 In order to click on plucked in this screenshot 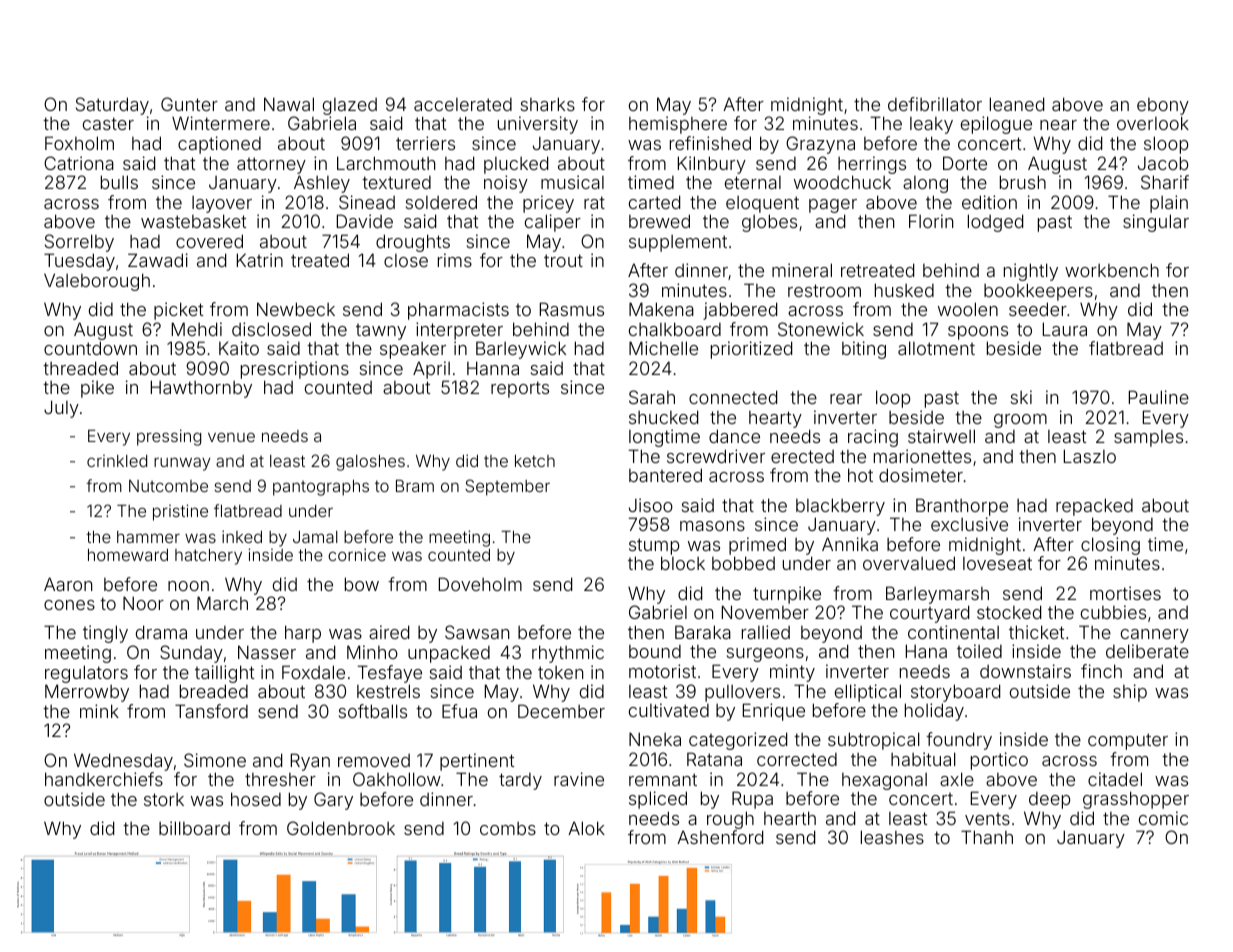, I will do `click(516, 165)`.
